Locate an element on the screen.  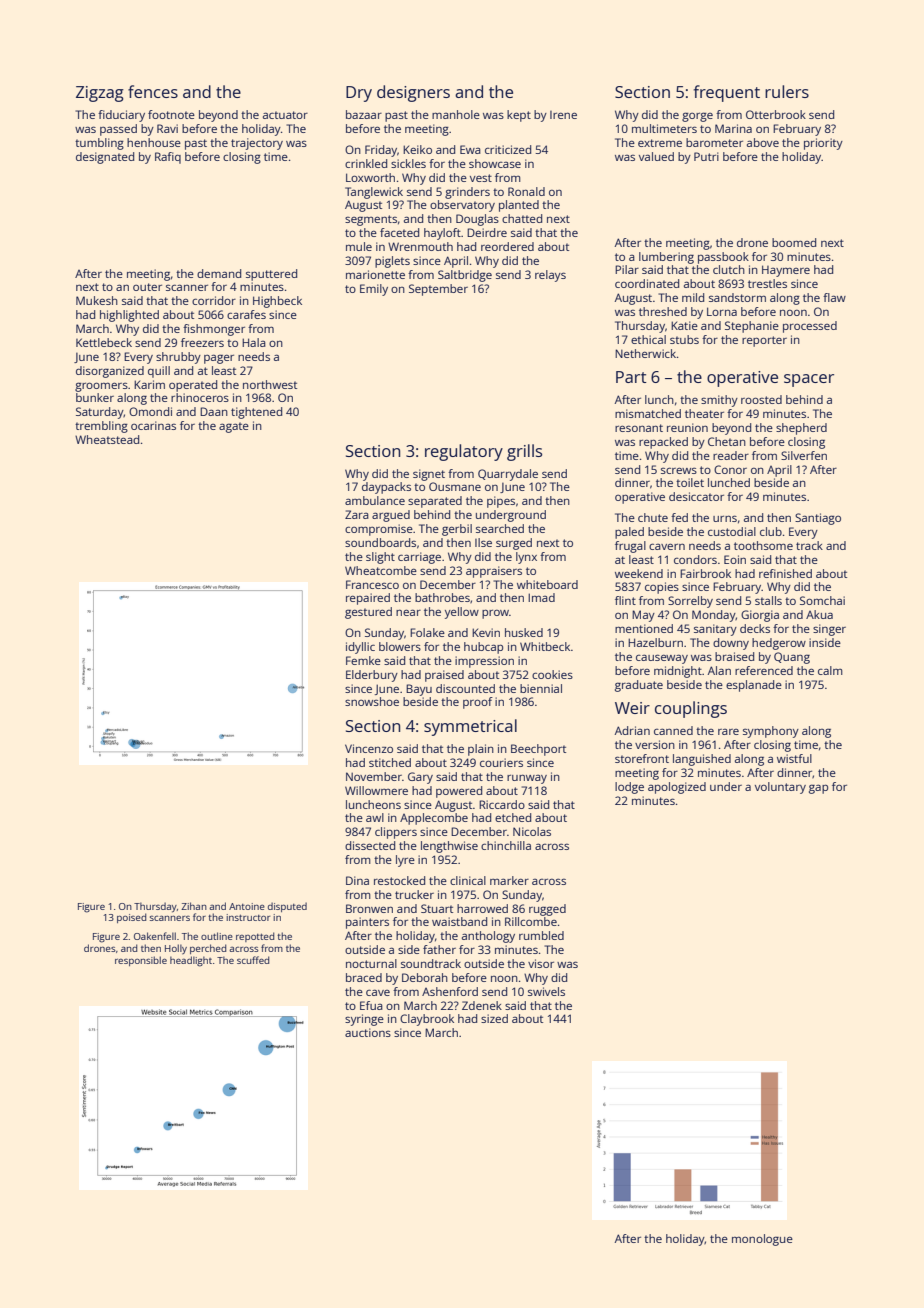
Zigzag is located at coordinates (100, 94).
